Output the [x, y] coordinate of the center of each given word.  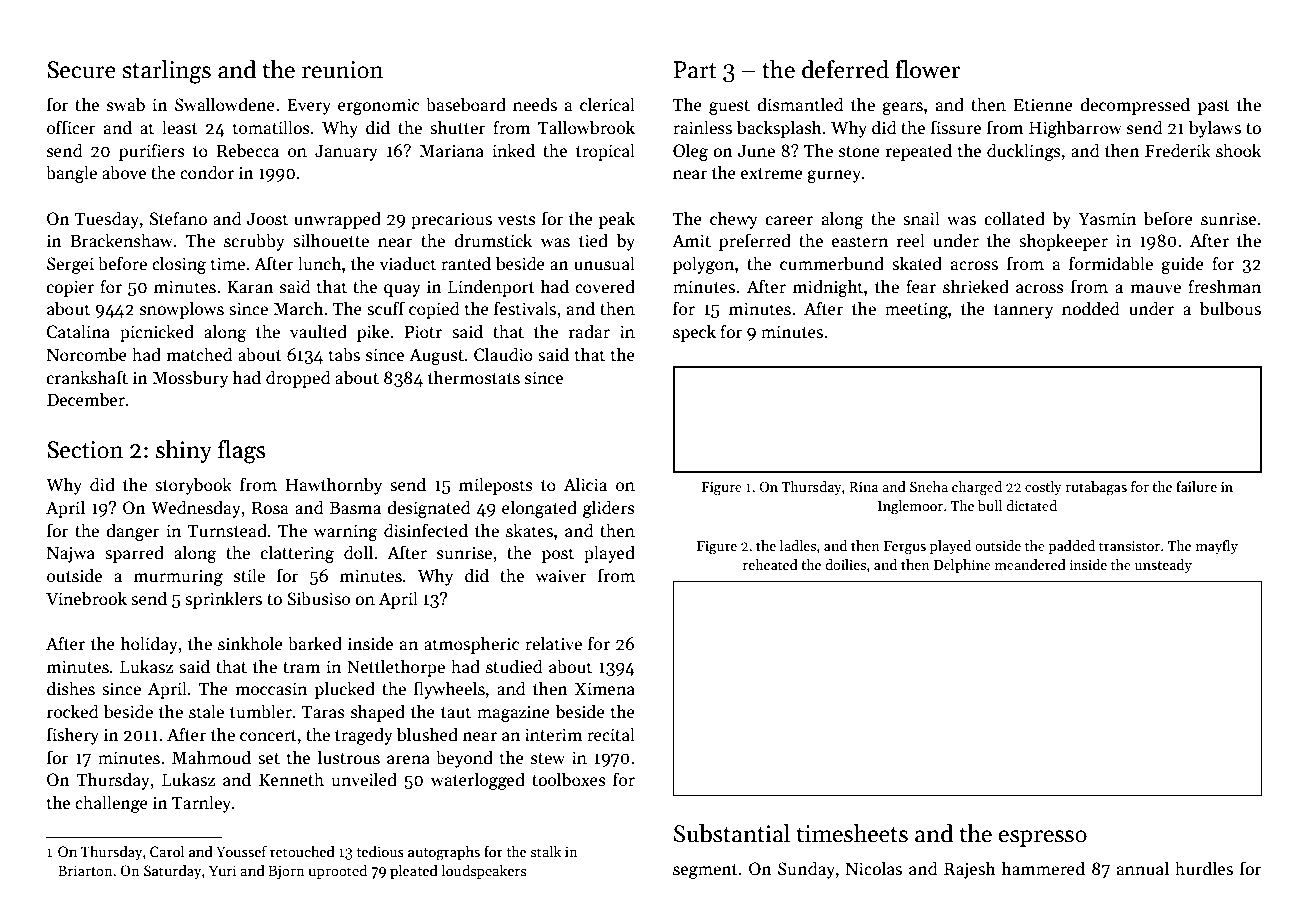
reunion [342, 70]
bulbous [1230, 308]
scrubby [254, 242]
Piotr [423, 332]
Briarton [85, 870]
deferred [845, 69]
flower [928, 69]
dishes [71, 688]
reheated [770, 564]
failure [1196, 486]
